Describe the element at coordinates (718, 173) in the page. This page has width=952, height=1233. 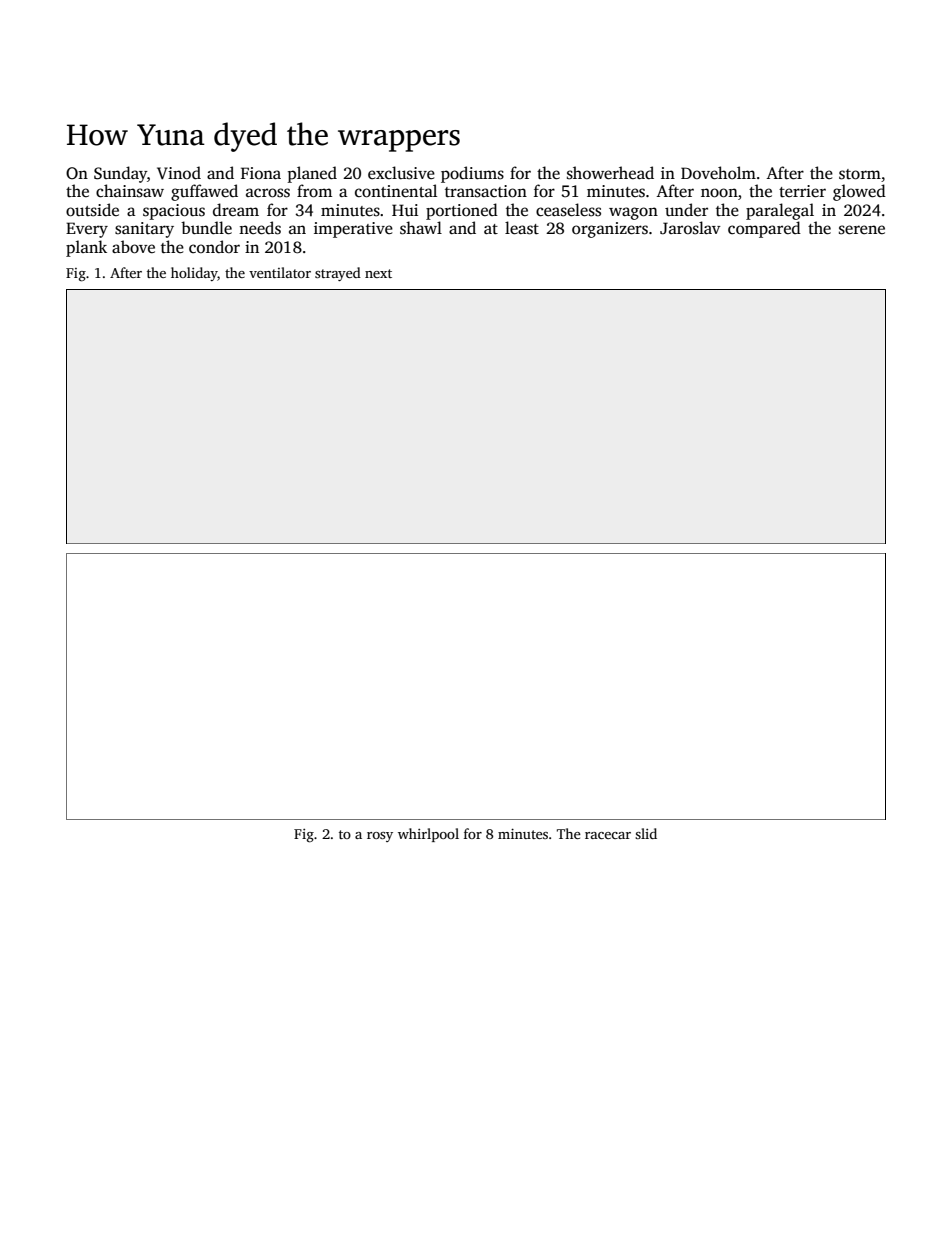
I see `Doveholm` at that location.
